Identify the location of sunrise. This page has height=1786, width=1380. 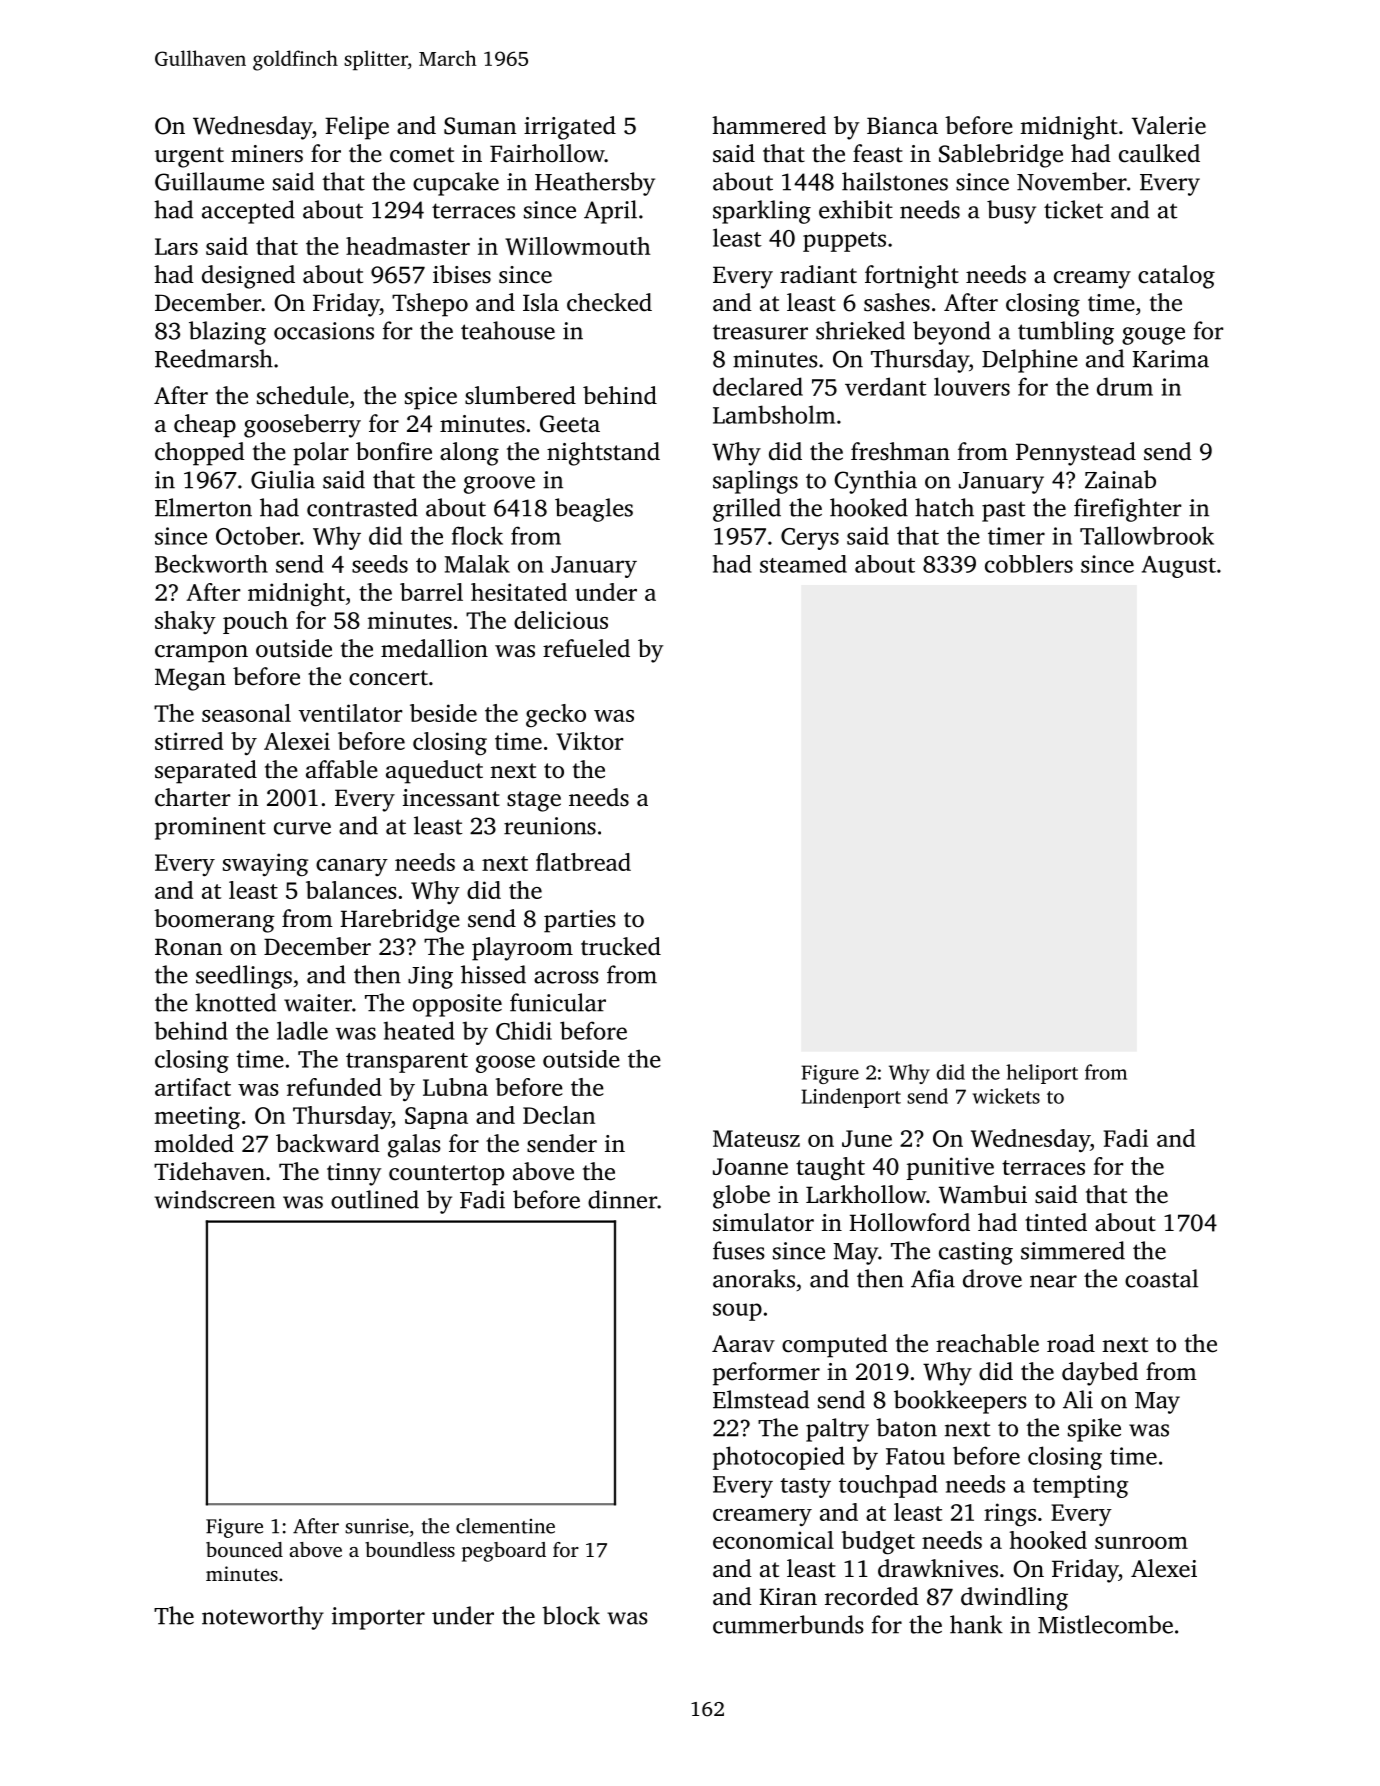
(377, 1526).
